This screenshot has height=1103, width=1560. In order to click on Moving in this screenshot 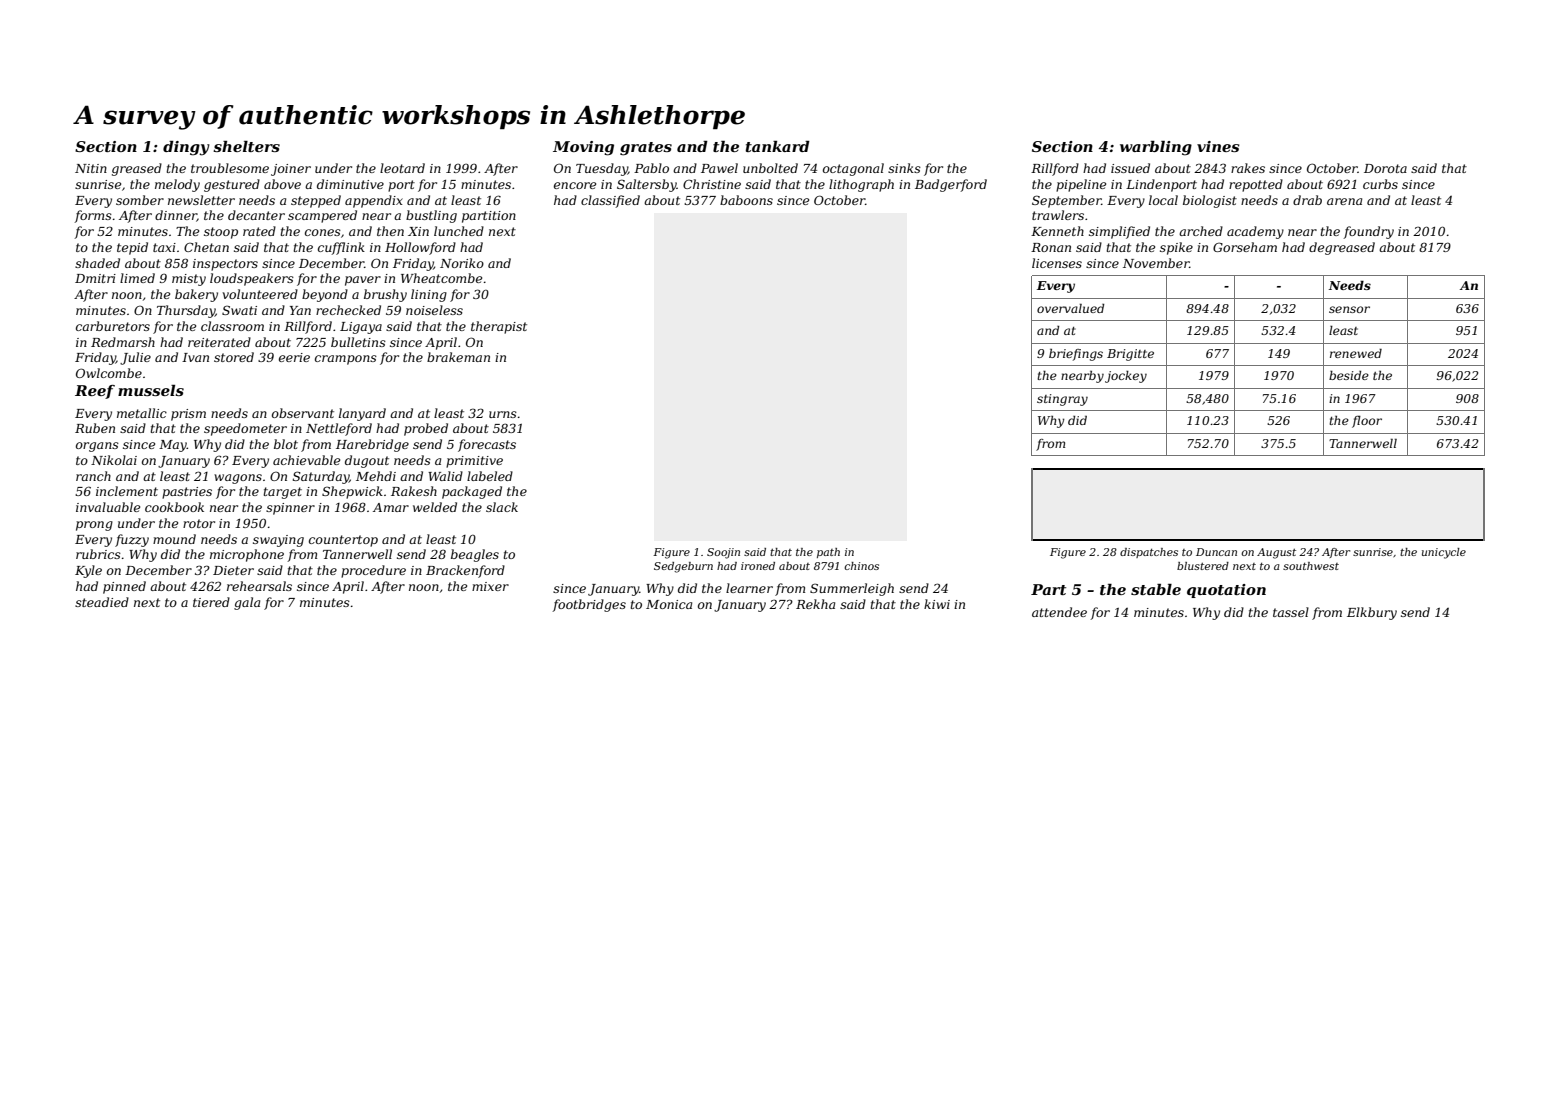, I will do `click(583, 148)`.
